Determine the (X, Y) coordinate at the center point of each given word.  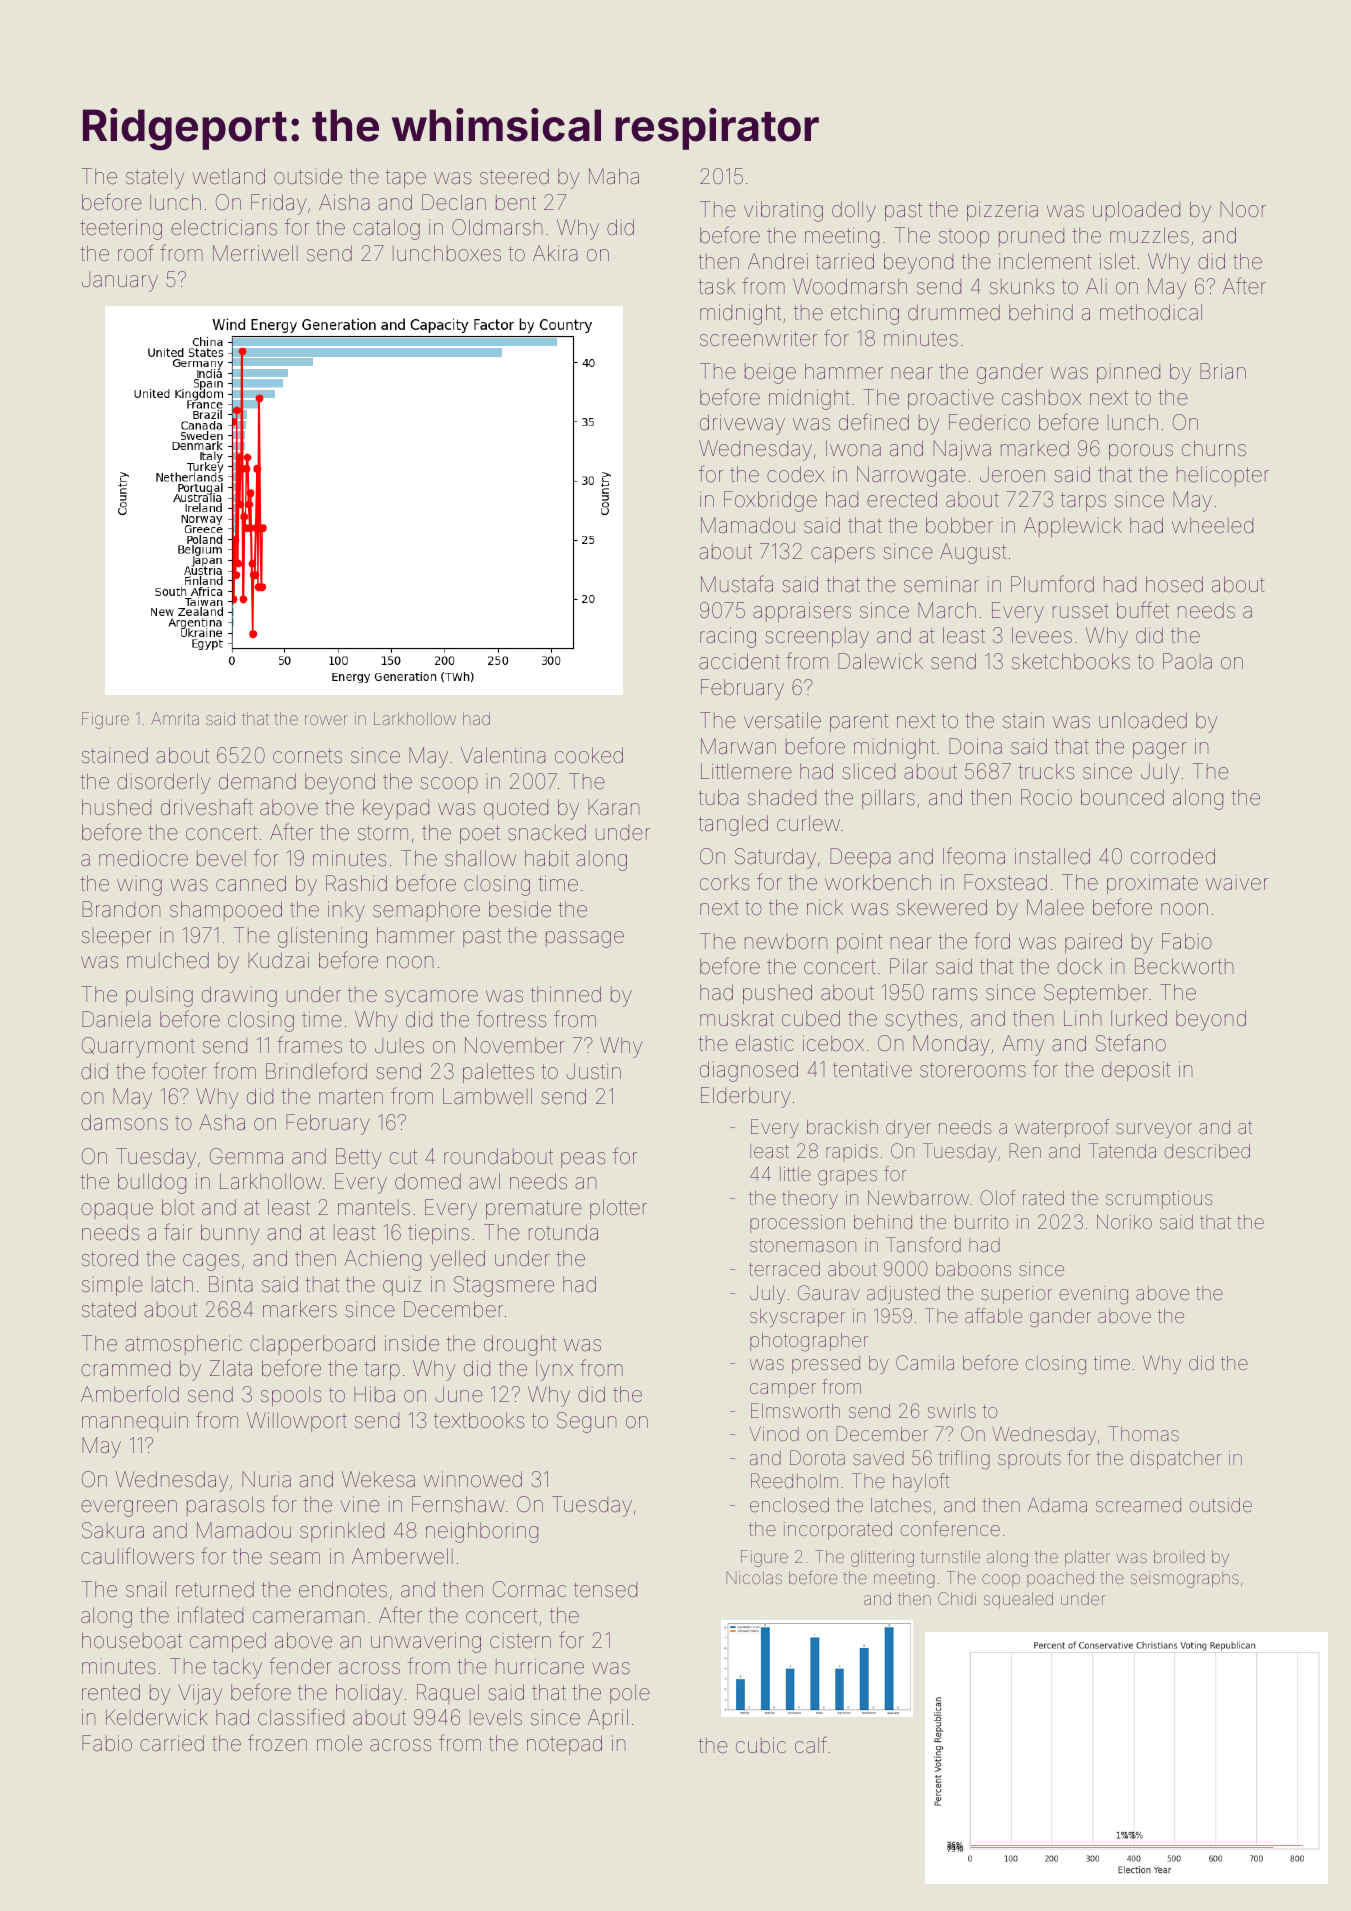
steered (514, 176)
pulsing (159, 996)
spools (291, 1396)
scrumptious (1159, 1200)
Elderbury (746, 1097)
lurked (1139, 1018)
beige (770, 373)
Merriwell (255, 253)
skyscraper (797, 1318)
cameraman (309, 1617)
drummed (954, 312)
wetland (228, 176)
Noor (1243, 209)
